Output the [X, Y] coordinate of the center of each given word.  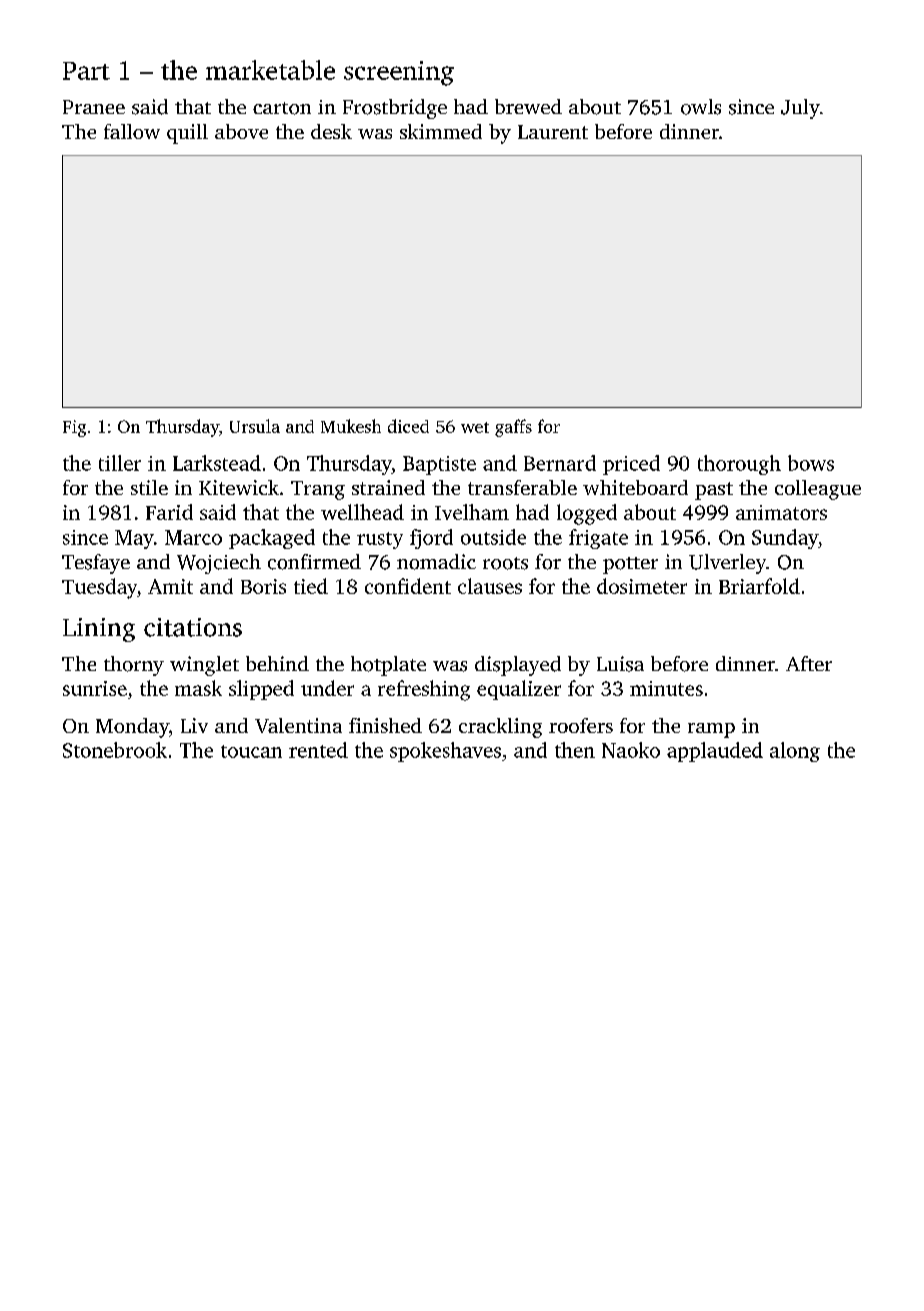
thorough [739, 465]
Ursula [255, 426]
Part [86, 71]
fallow [132, 131]
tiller [120, 463]
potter [630, 565]
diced [408, 426]
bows [811, 463]
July [800, 109]
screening [399, 73]
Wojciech [219, 564]
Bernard [560, 463]
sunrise [95, 688]
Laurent [553, 132]
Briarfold [759, 586]
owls [701, 107]
